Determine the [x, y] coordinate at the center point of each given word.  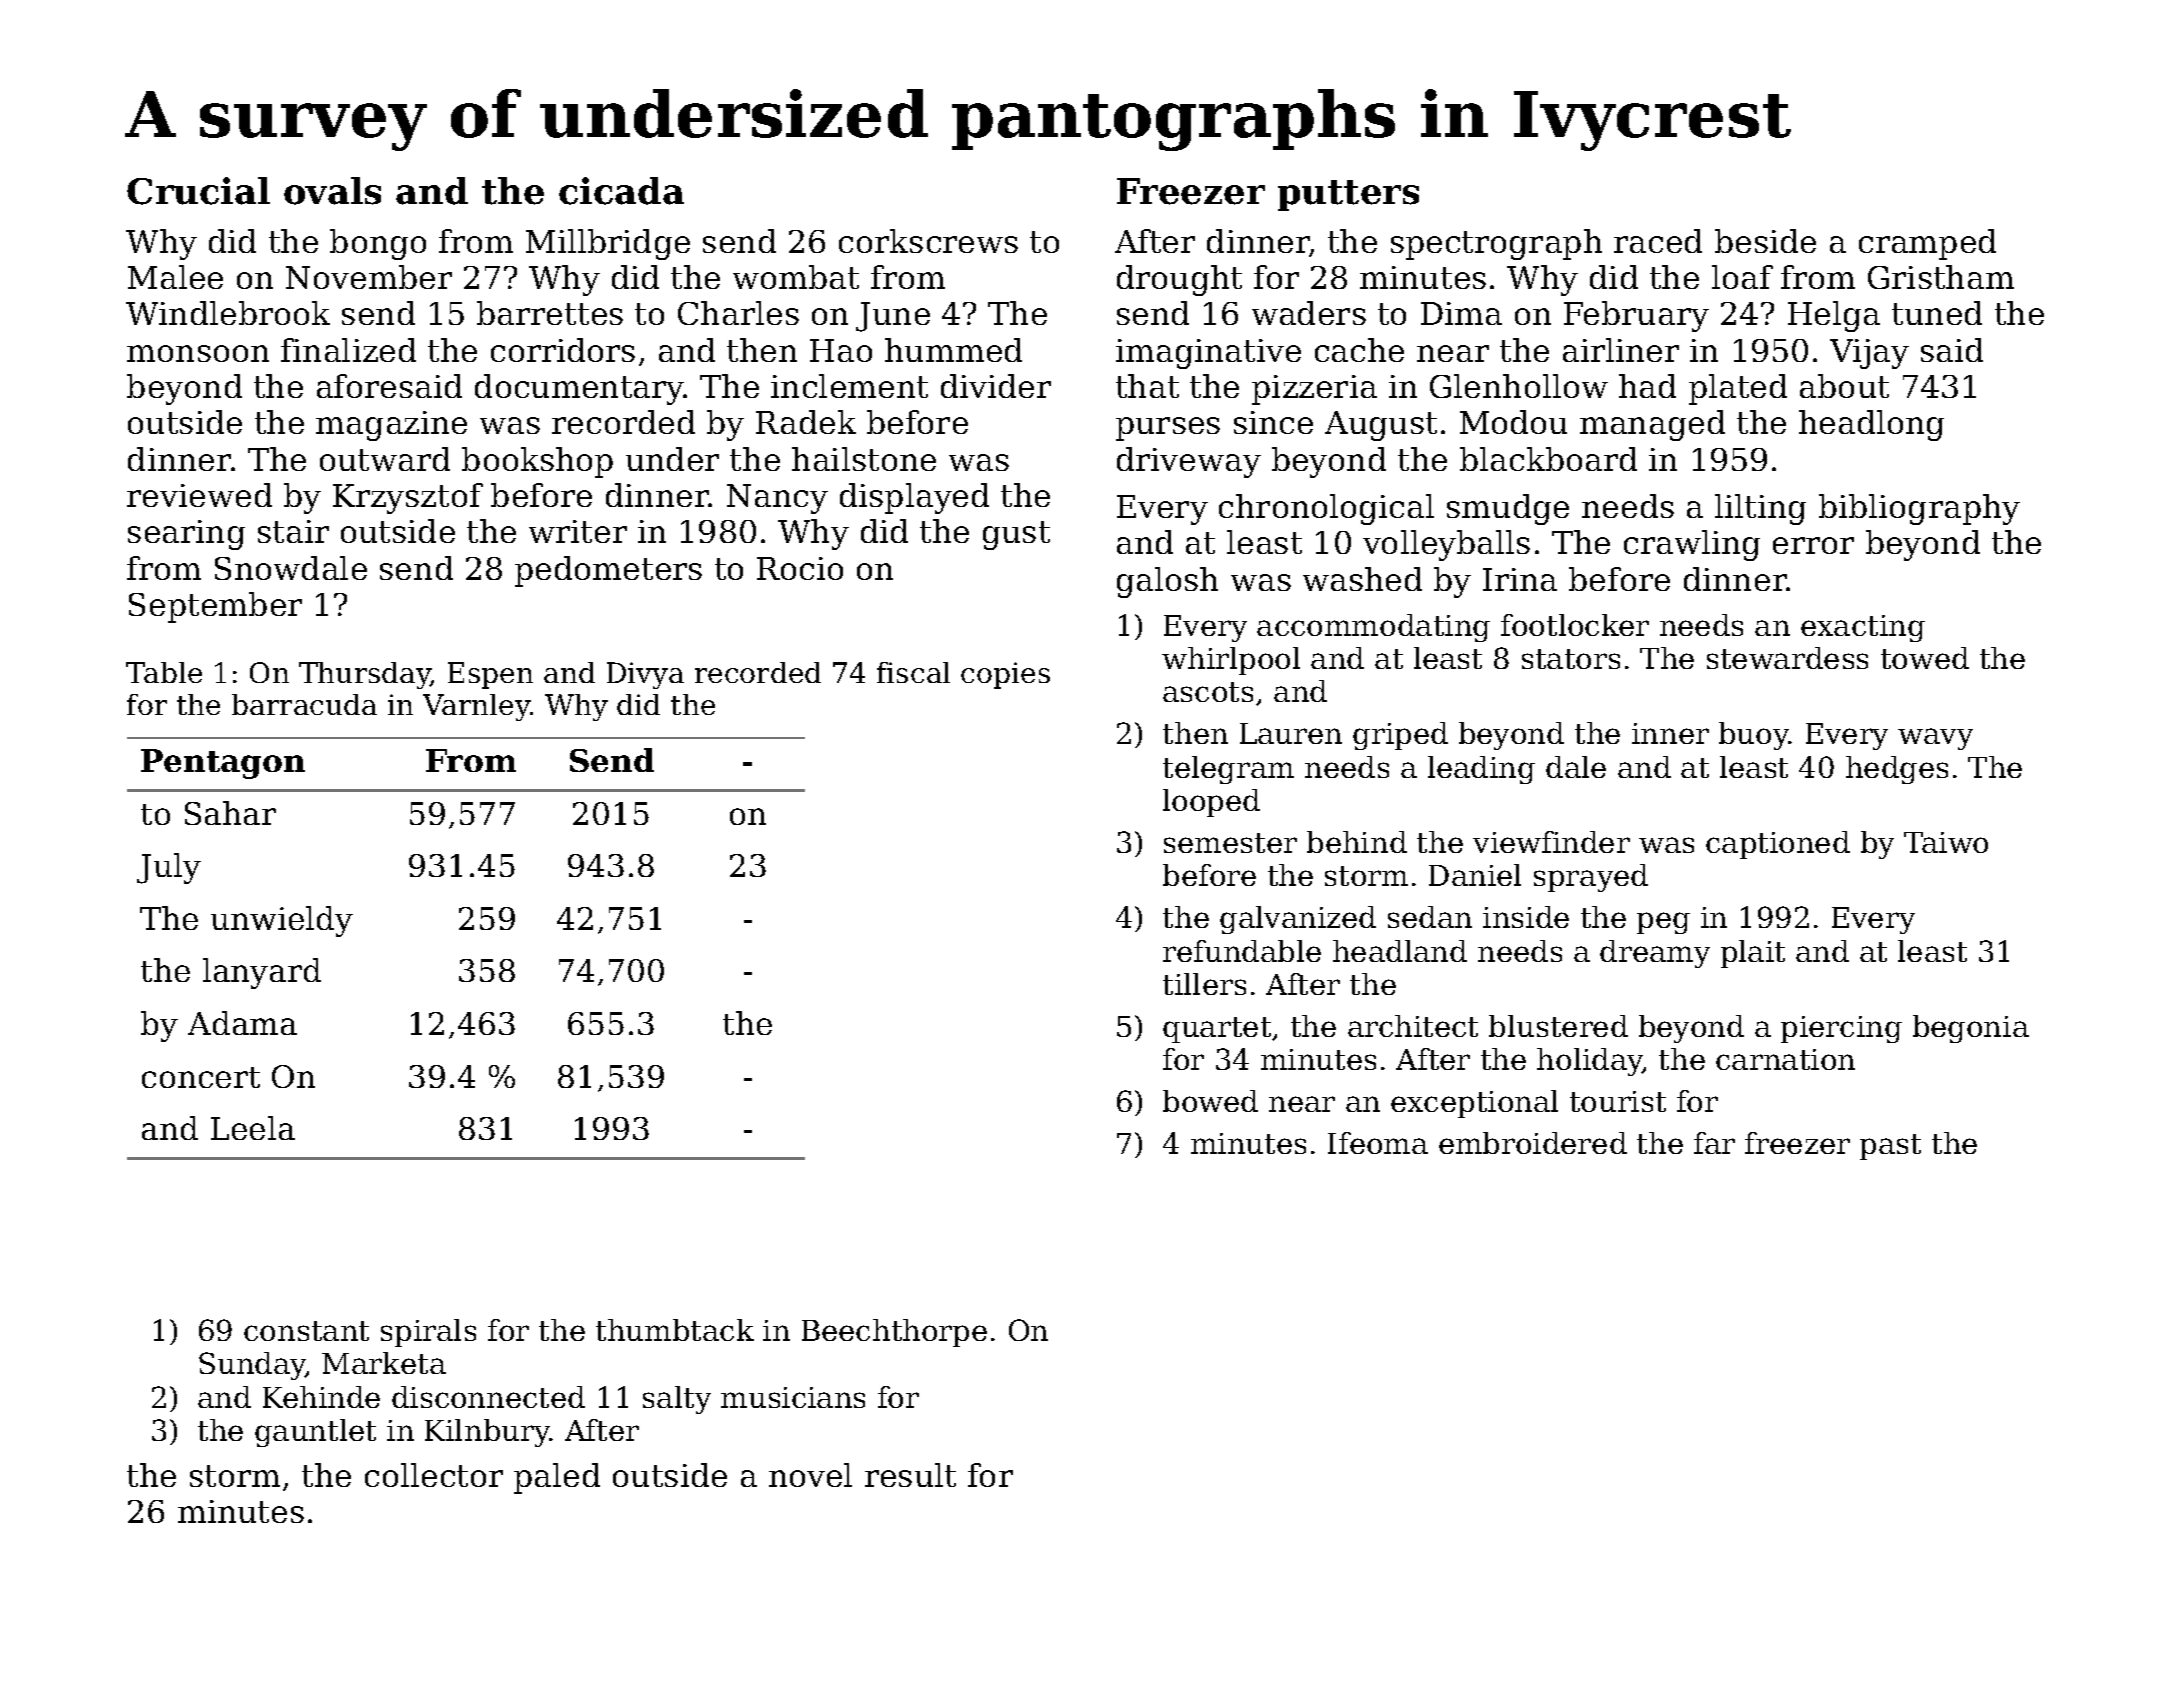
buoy [1754, 736]
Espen [490, 675]
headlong [1871, 425]
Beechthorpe [894, 1333]
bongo [378, 244]
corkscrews [928, 241]
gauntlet [315, 1433]
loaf [1742, 277]
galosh [1167, 582]
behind [1357, 842]
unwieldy [282, 921]
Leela [253, 1128]
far [1714, 1143]
